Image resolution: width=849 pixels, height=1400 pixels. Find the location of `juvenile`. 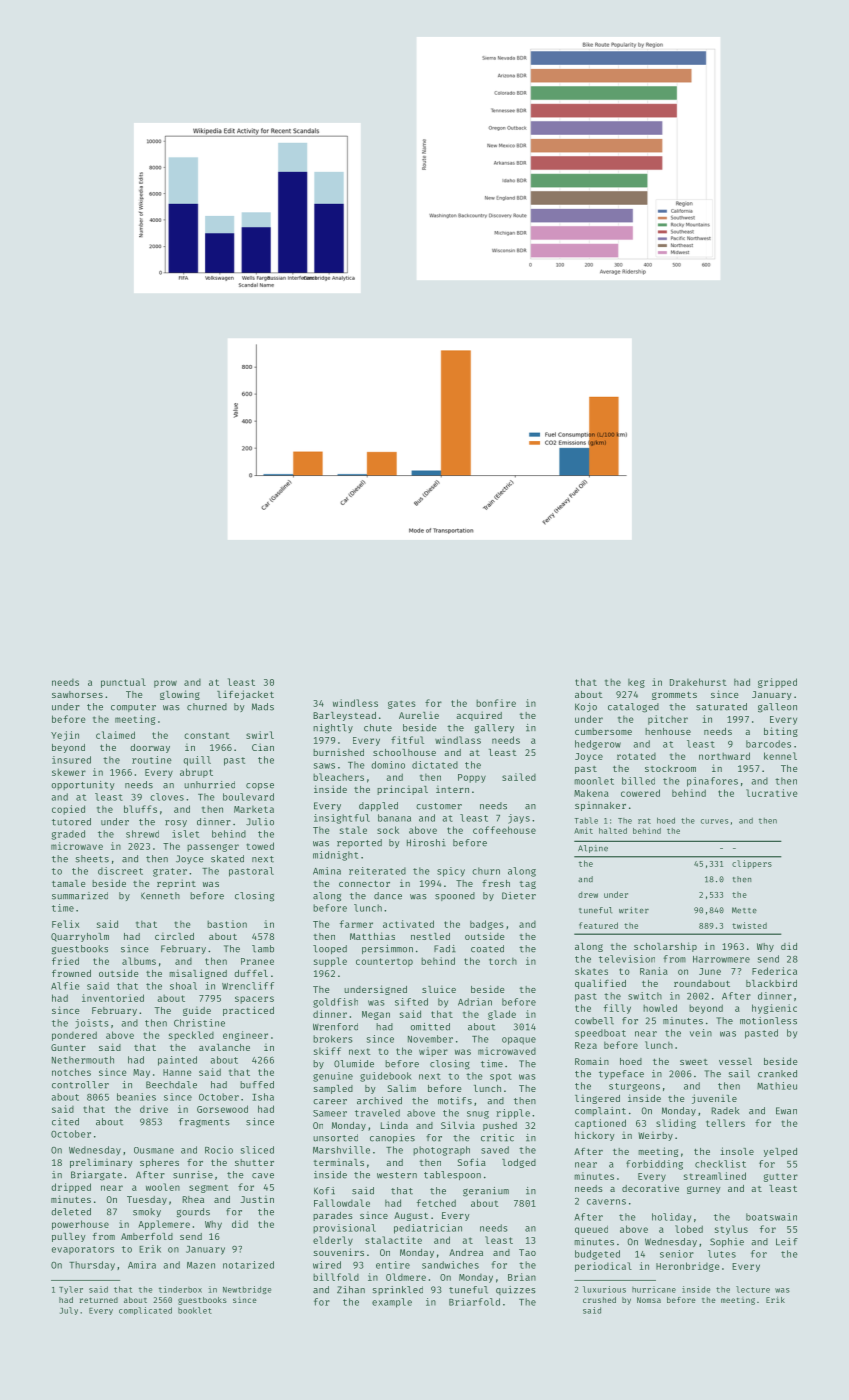

juvenile is located at coordinates (714, 1099).
